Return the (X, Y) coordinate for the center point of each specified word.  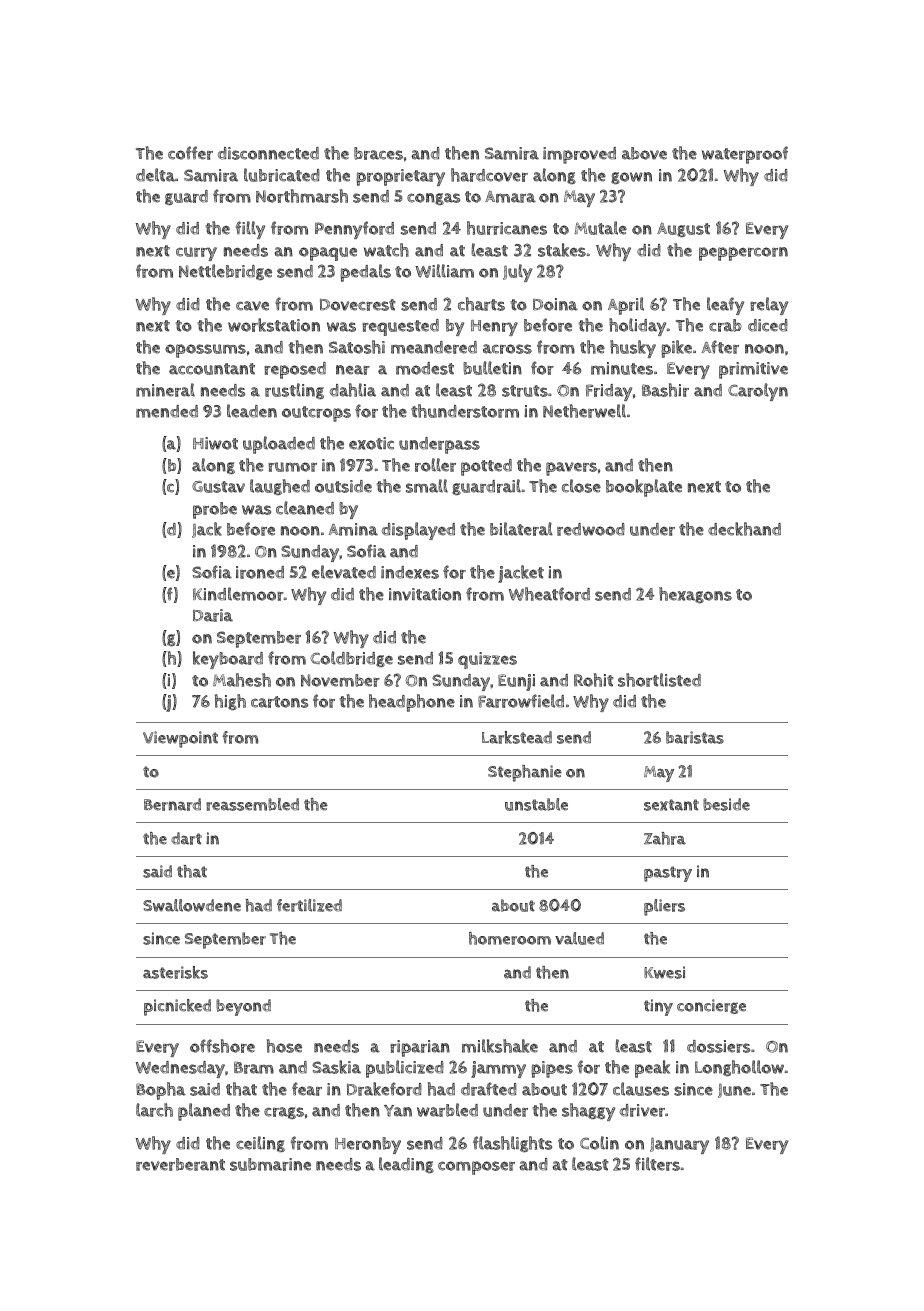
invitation (425, 594)
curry (196, 254)
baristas (695, 737)
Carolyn (758, 392)
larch (154, 1110)
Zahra (665, 838)
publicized (405, 1069)
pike (676, 349)
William (445, 271)
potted (486, 467)
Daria (213, 615)
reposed (295, 370)
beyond (243, 1007)
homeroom (510, 938)
